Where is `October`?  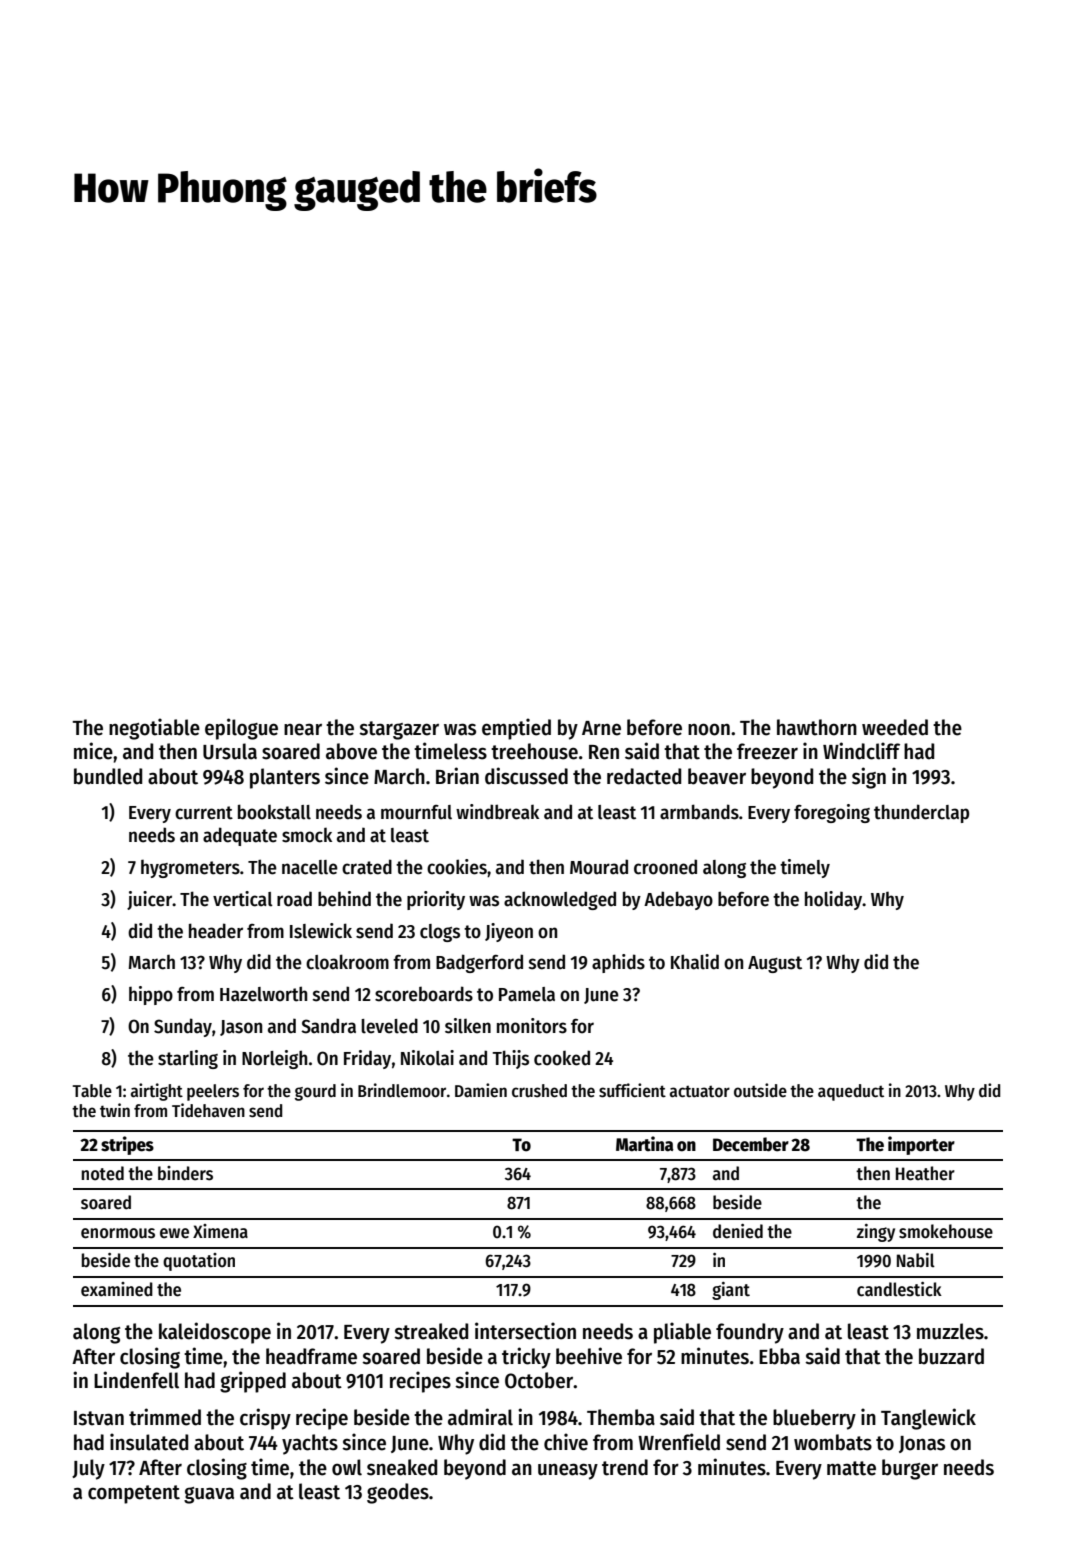
October is located at coordinates (539, 1380).
